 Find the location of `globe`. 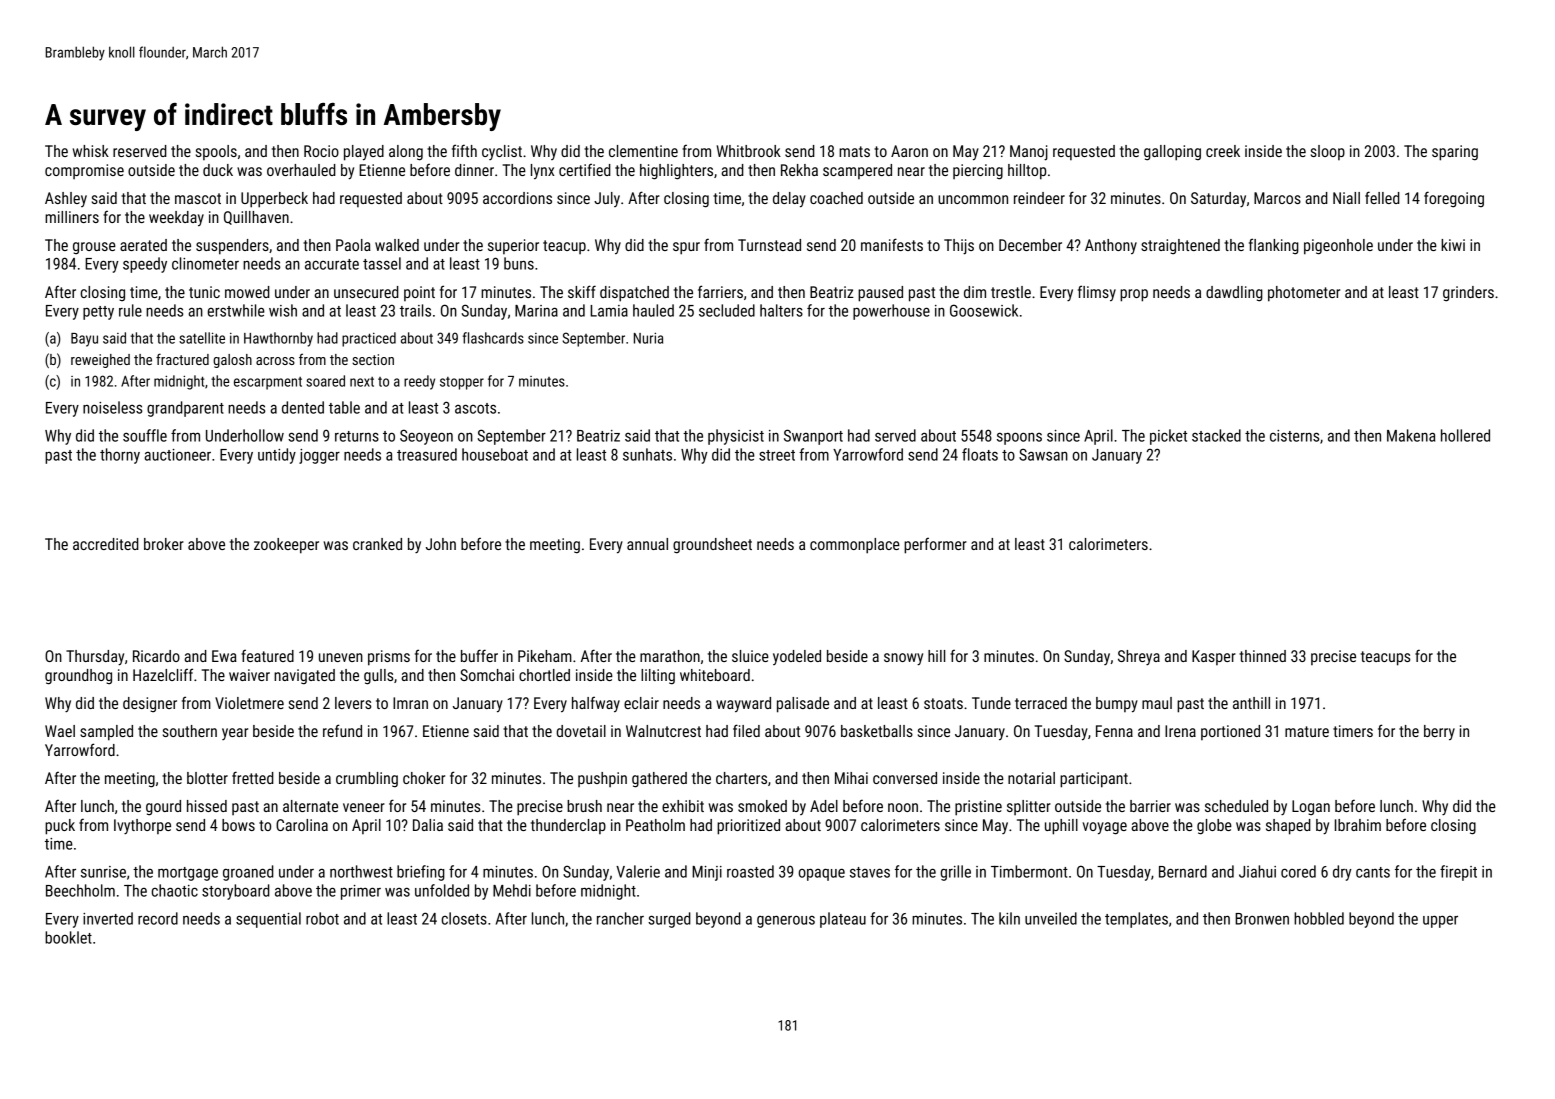

globe is located at coordinates (1214, 827).
